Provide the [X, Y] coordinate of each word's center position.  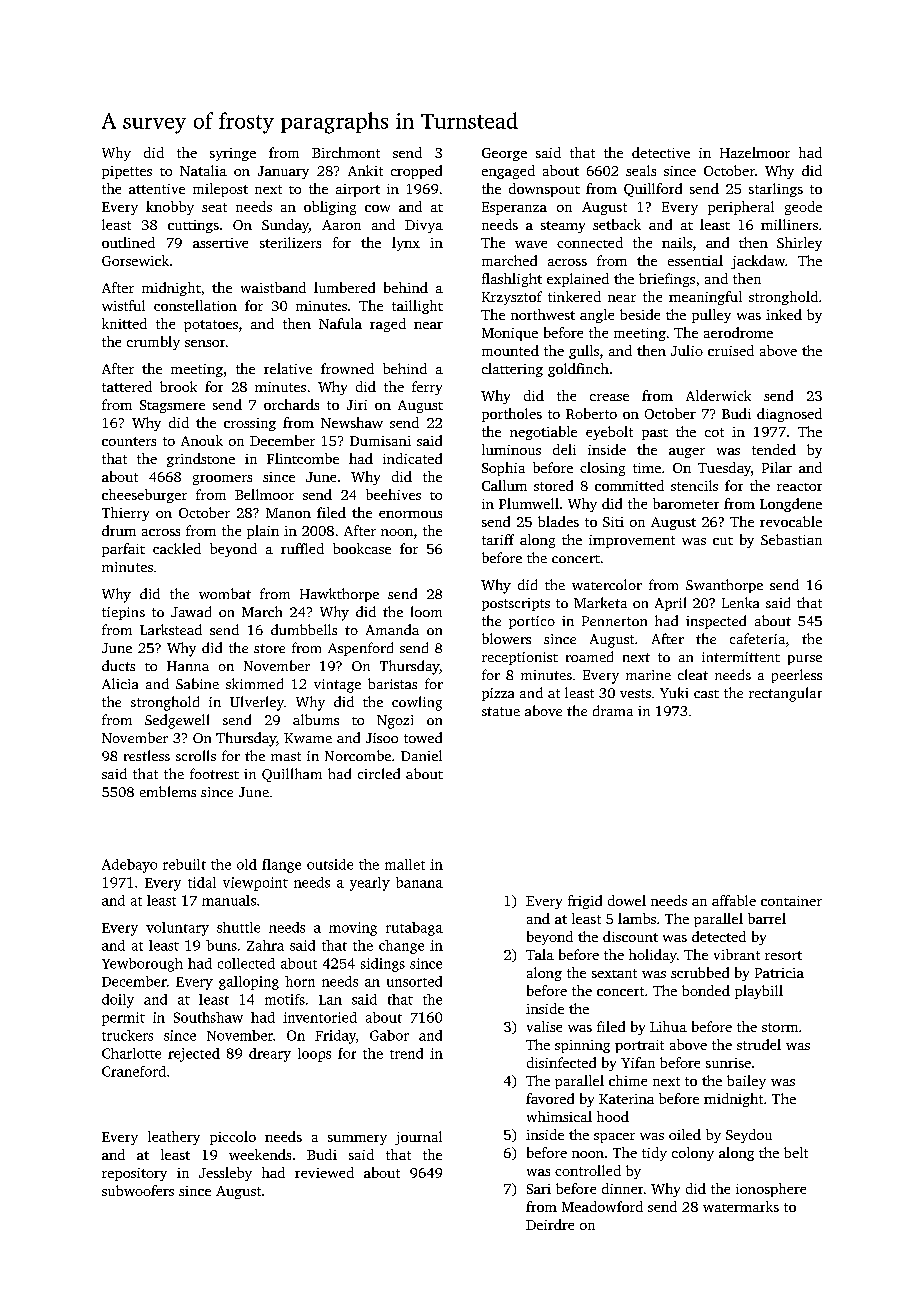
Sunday [285, 226]
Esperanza [514, 208]
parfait [123, 550]
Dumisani [380, 441]
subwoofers [138, 1190]
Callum [504, 485]
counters [129, 441]
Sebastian [791, 539]
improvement [632, 541]
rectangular [785, 694]
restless [147, 755]
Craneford [134, 1071]
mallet [405, 864]
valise [544, 1026]
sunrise [728, 1063]
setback [617, 224]
